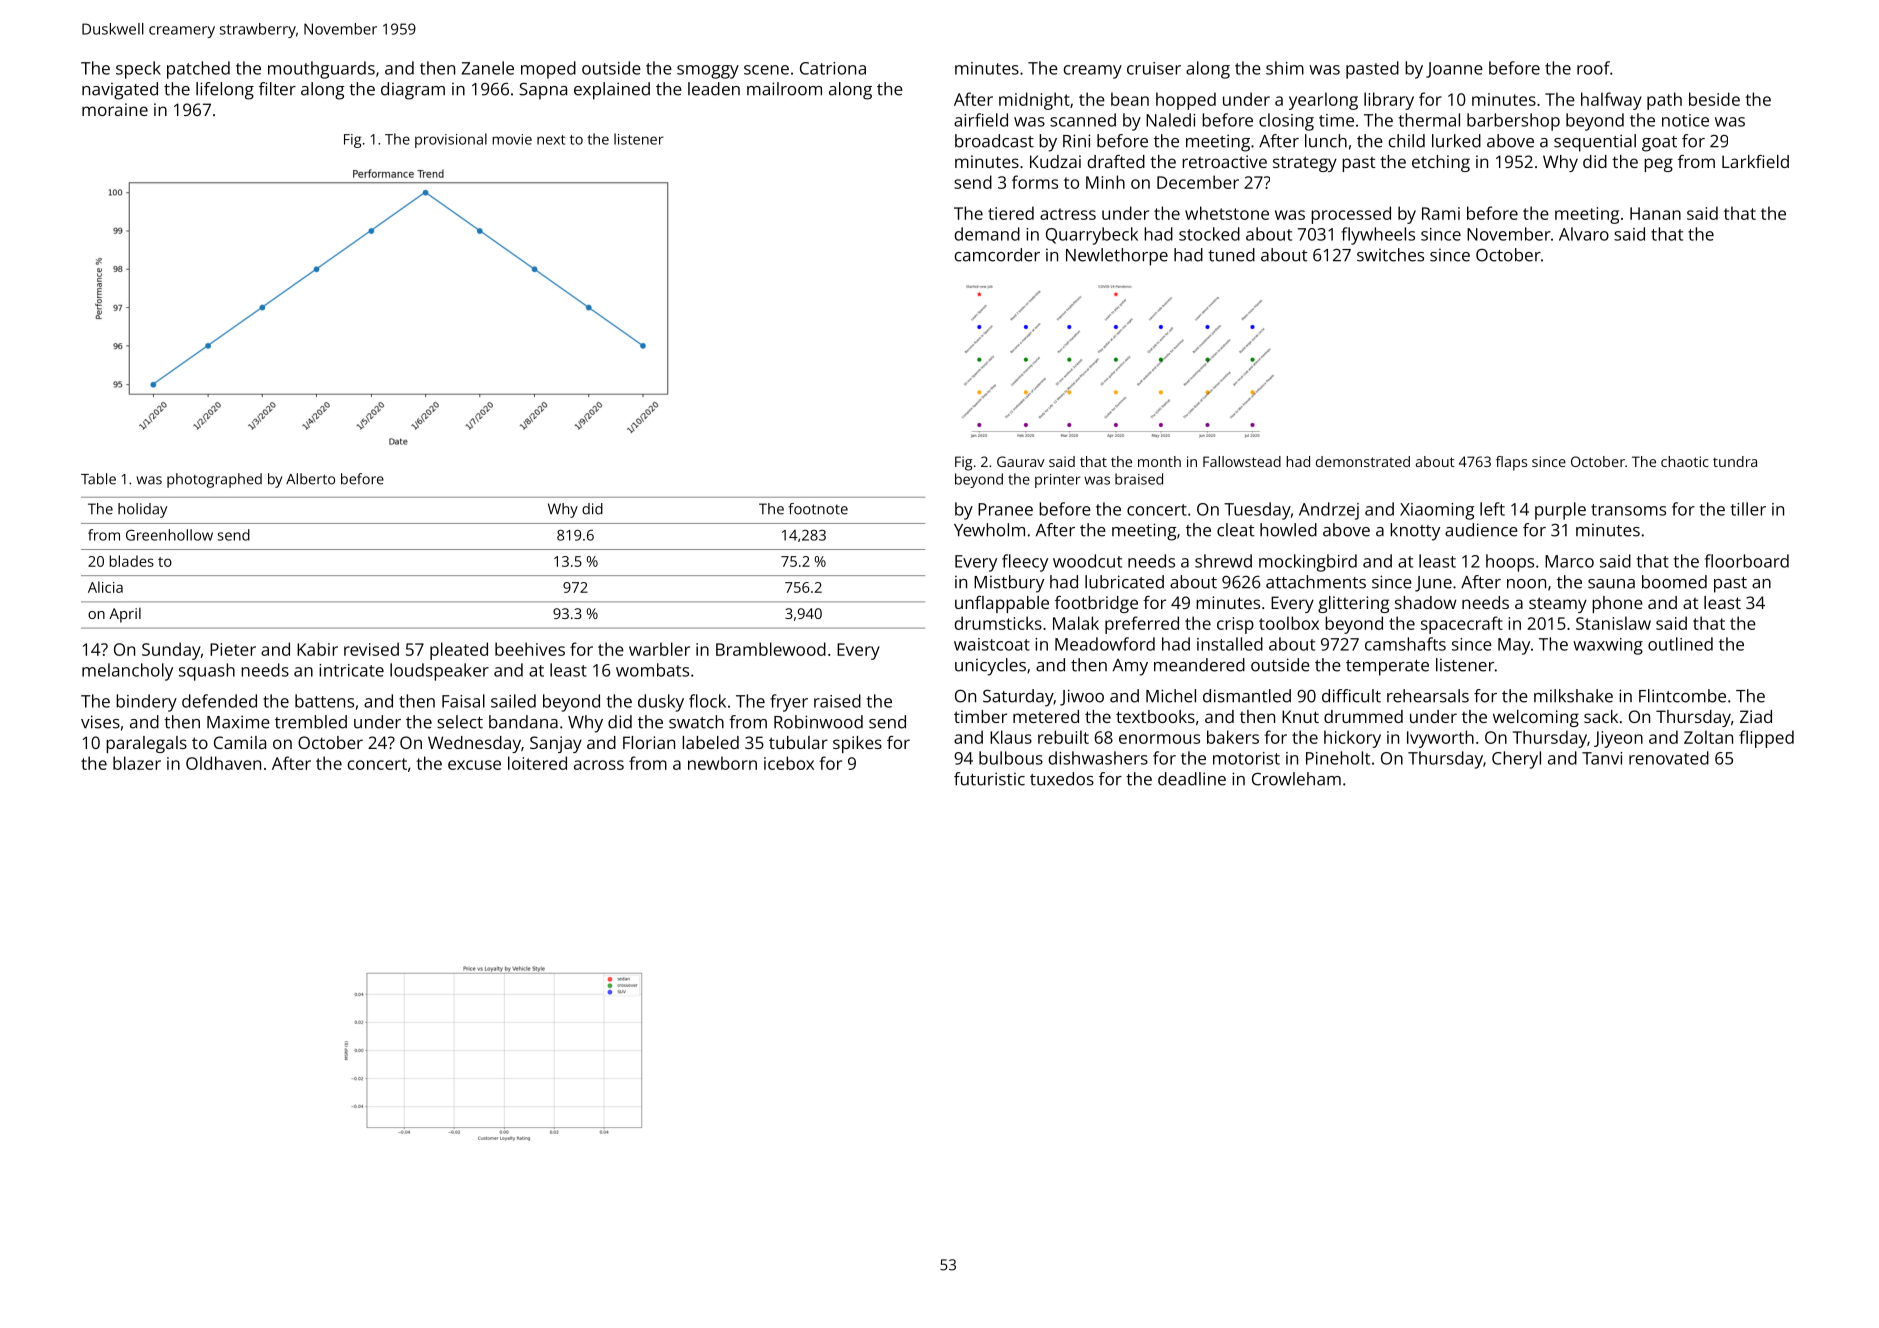 This screenshot has width=1879, height=1328. I want to click on Bramblewood, so click(771, 649).
